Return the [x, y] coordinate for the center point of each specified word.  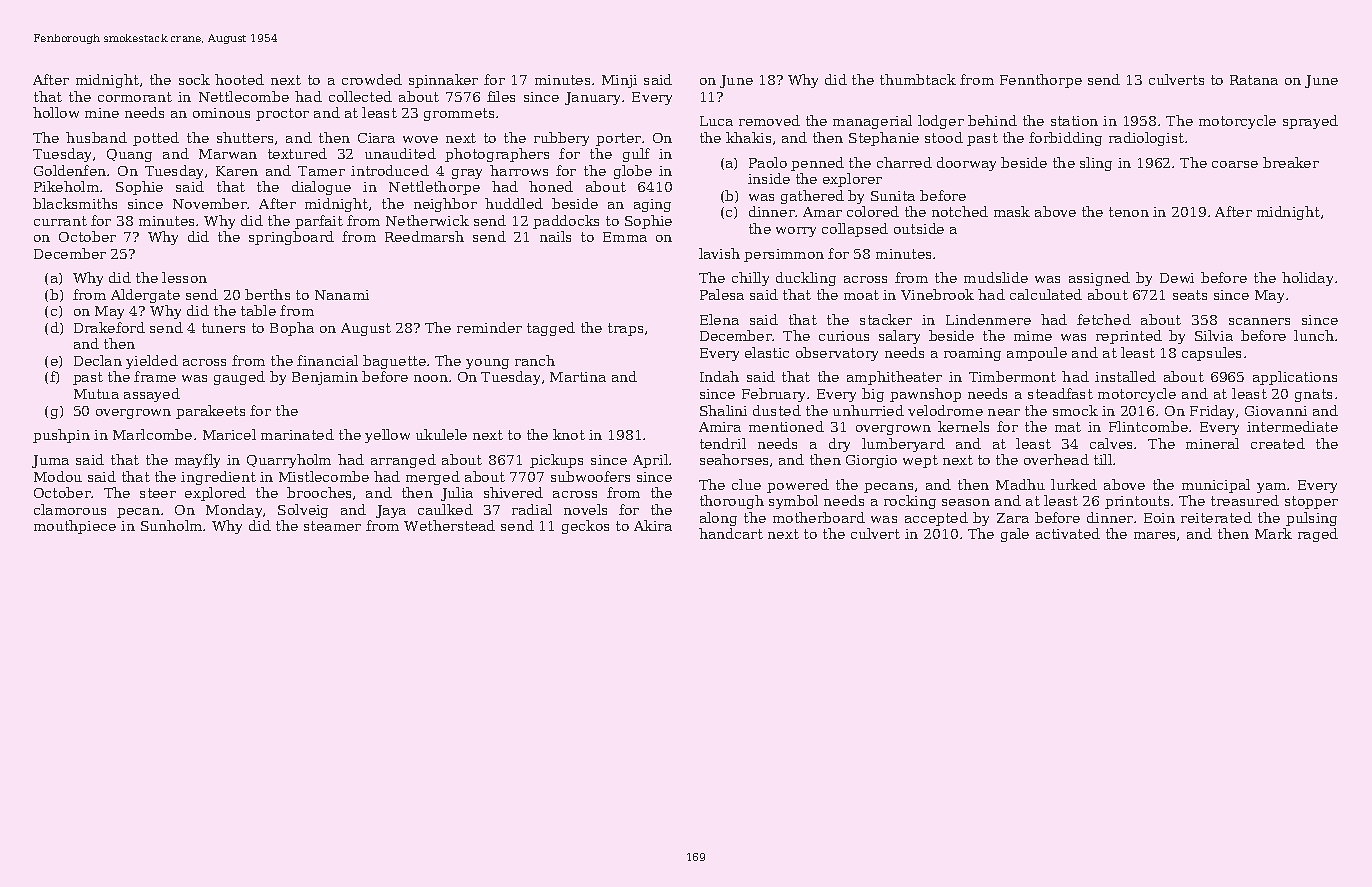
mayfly [197, 461]
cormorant [135, 97]
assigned [1099, 279]
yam [1271, 488]
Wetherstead [449, 525]
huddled [514, 203]
